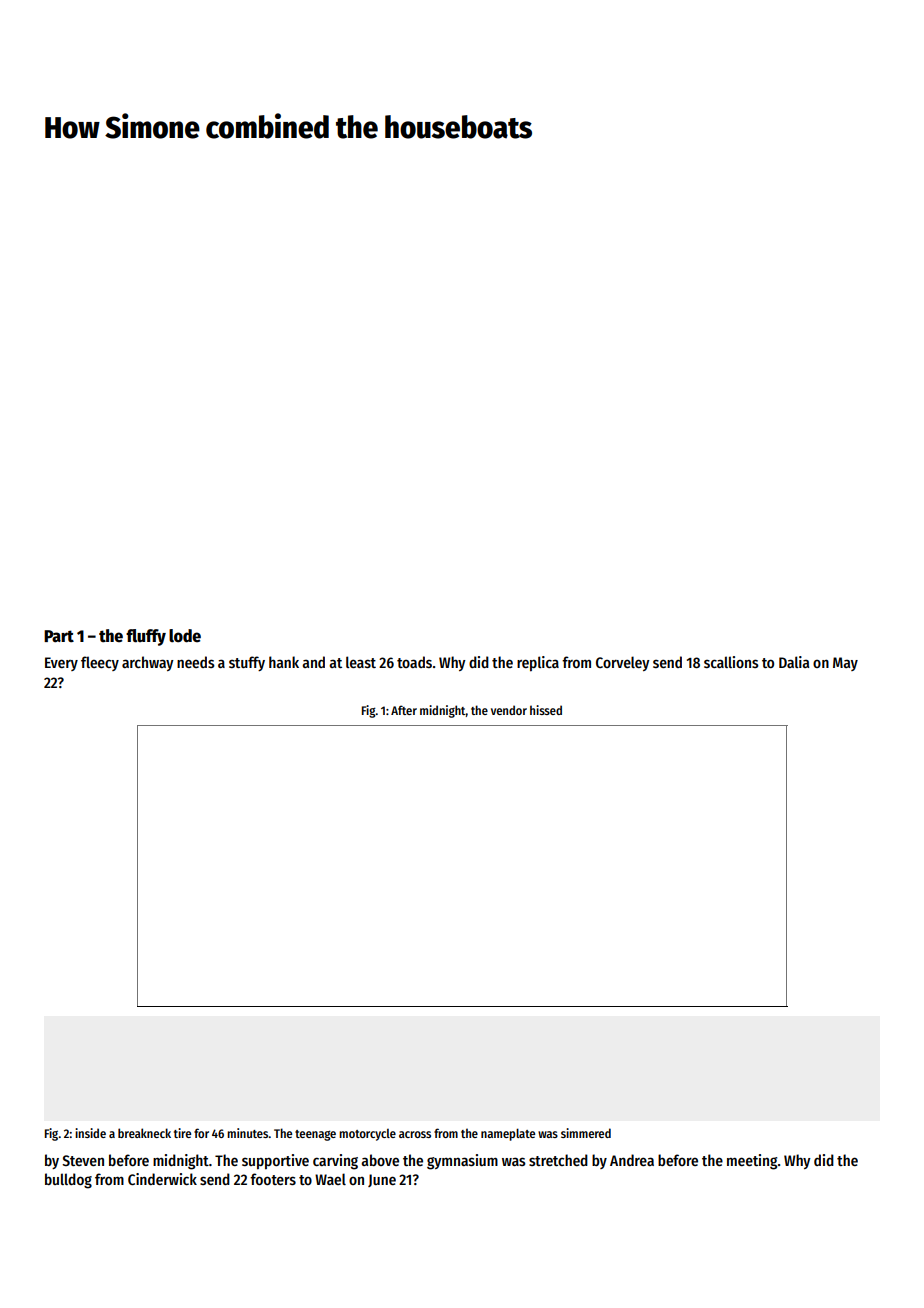 This screenshot has width=924, height=1308. Describe the element at coordinates (509, 710) in the screenshot. I see `vendor` at that location.
